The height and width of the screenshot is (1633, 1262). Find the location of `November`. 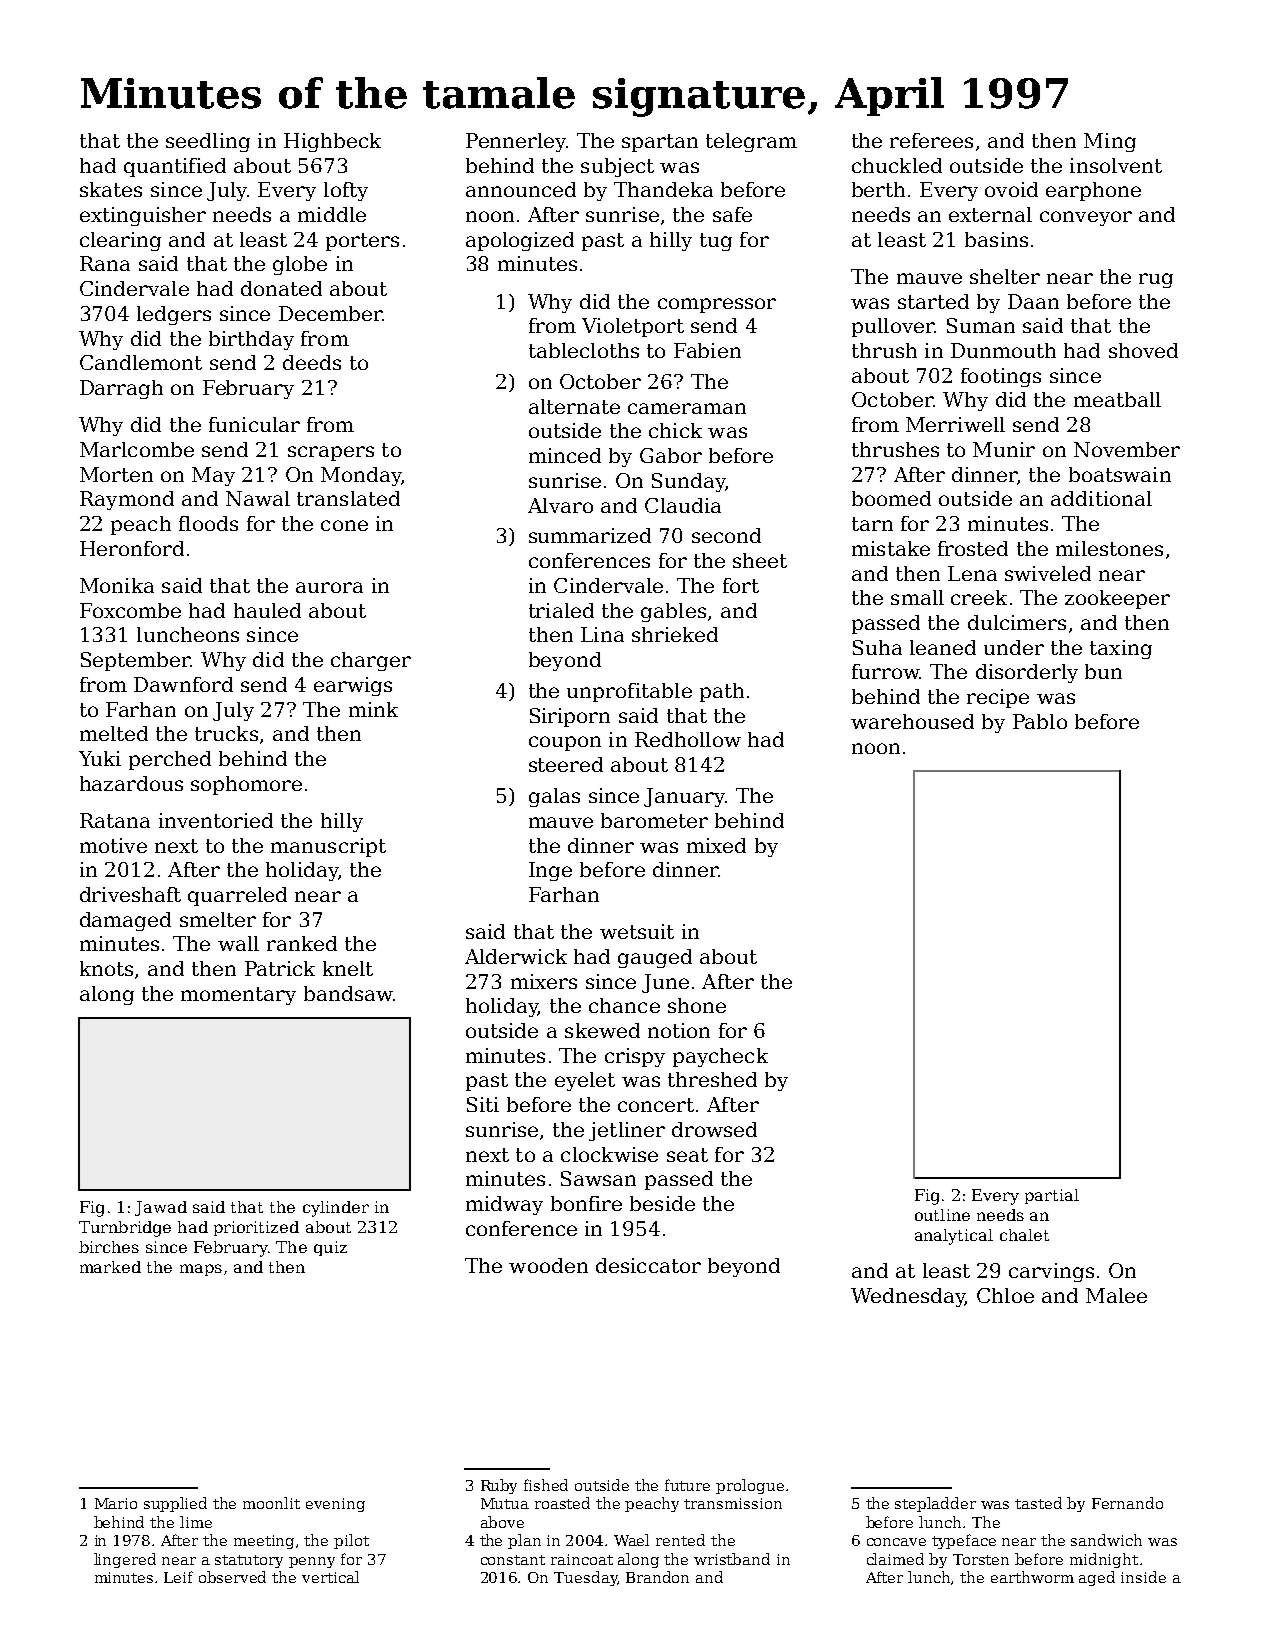

November is located at coordinates (1127, 449).
